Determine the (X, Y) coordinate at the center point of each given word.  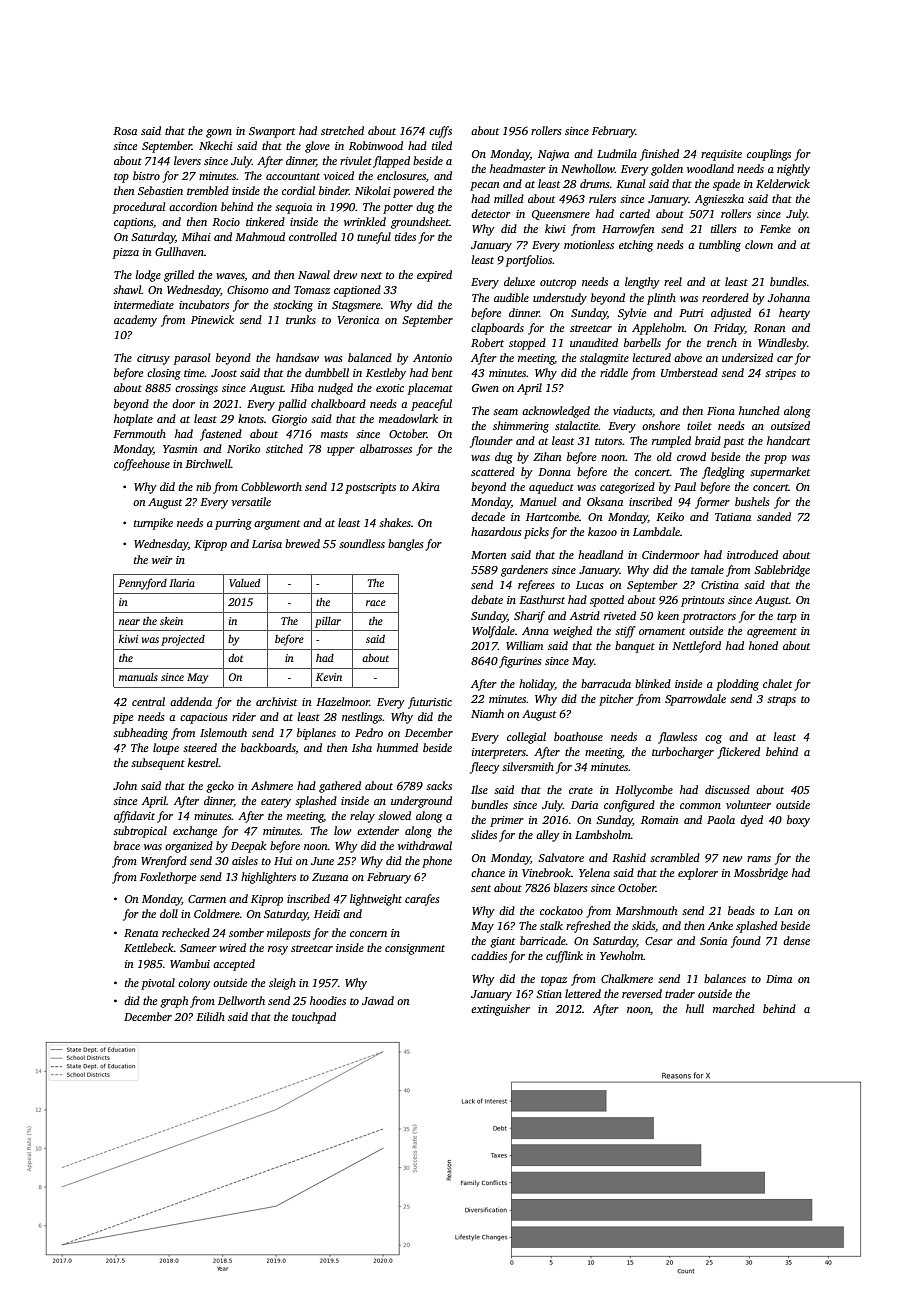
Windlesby (782, 344)
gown (219, 133)
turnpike (153, 524)
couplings (769, 155)
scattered (493, 471)
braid (708, 440)
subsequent (158, 764)
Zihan (547, 456)
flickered (738, 753)
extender (378, 830)
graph (174, 1002)
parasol (192, 359)
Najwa (553, 155)
